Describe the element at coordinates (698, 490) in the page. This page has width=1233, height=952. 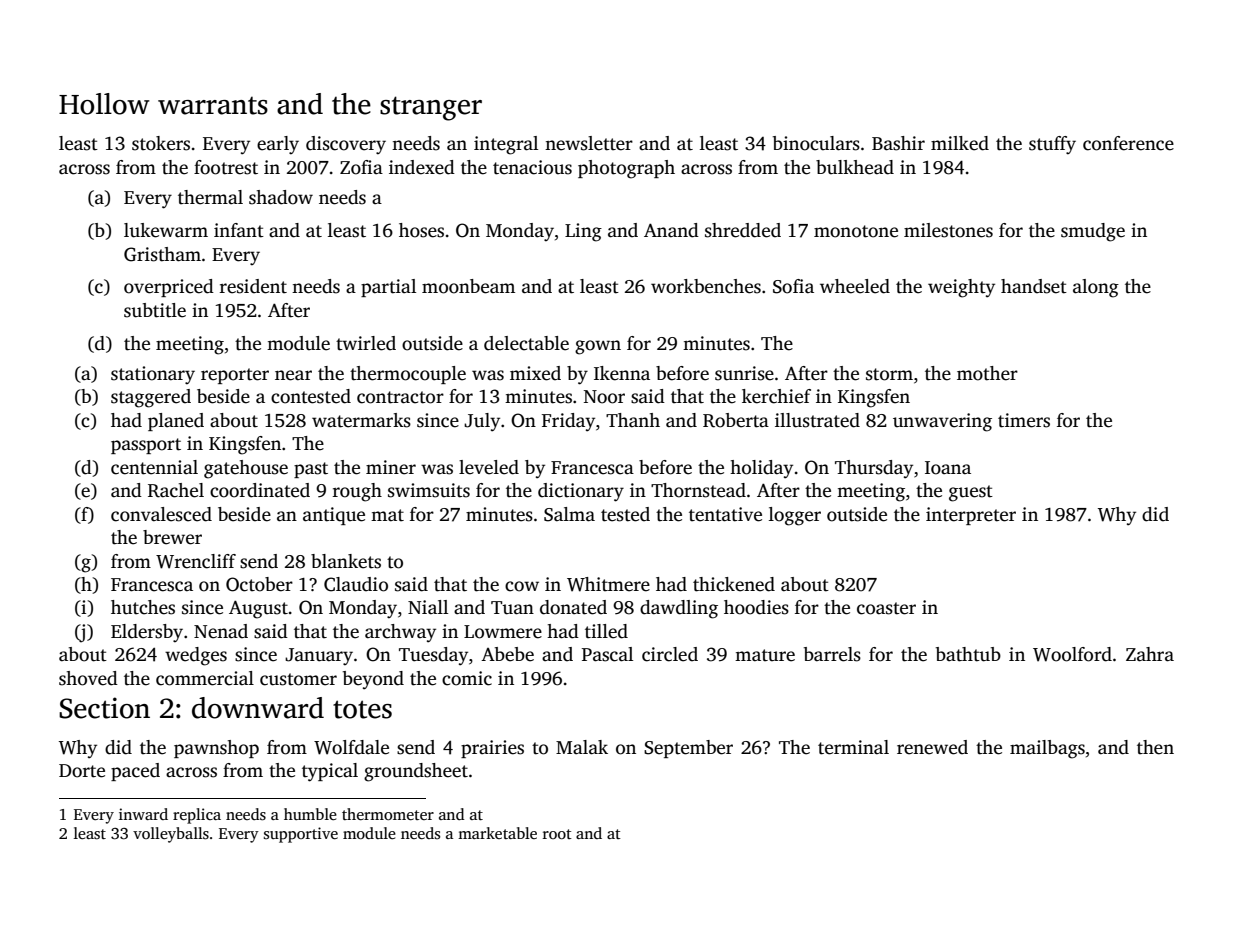
I see `Thornstead` at that location.
